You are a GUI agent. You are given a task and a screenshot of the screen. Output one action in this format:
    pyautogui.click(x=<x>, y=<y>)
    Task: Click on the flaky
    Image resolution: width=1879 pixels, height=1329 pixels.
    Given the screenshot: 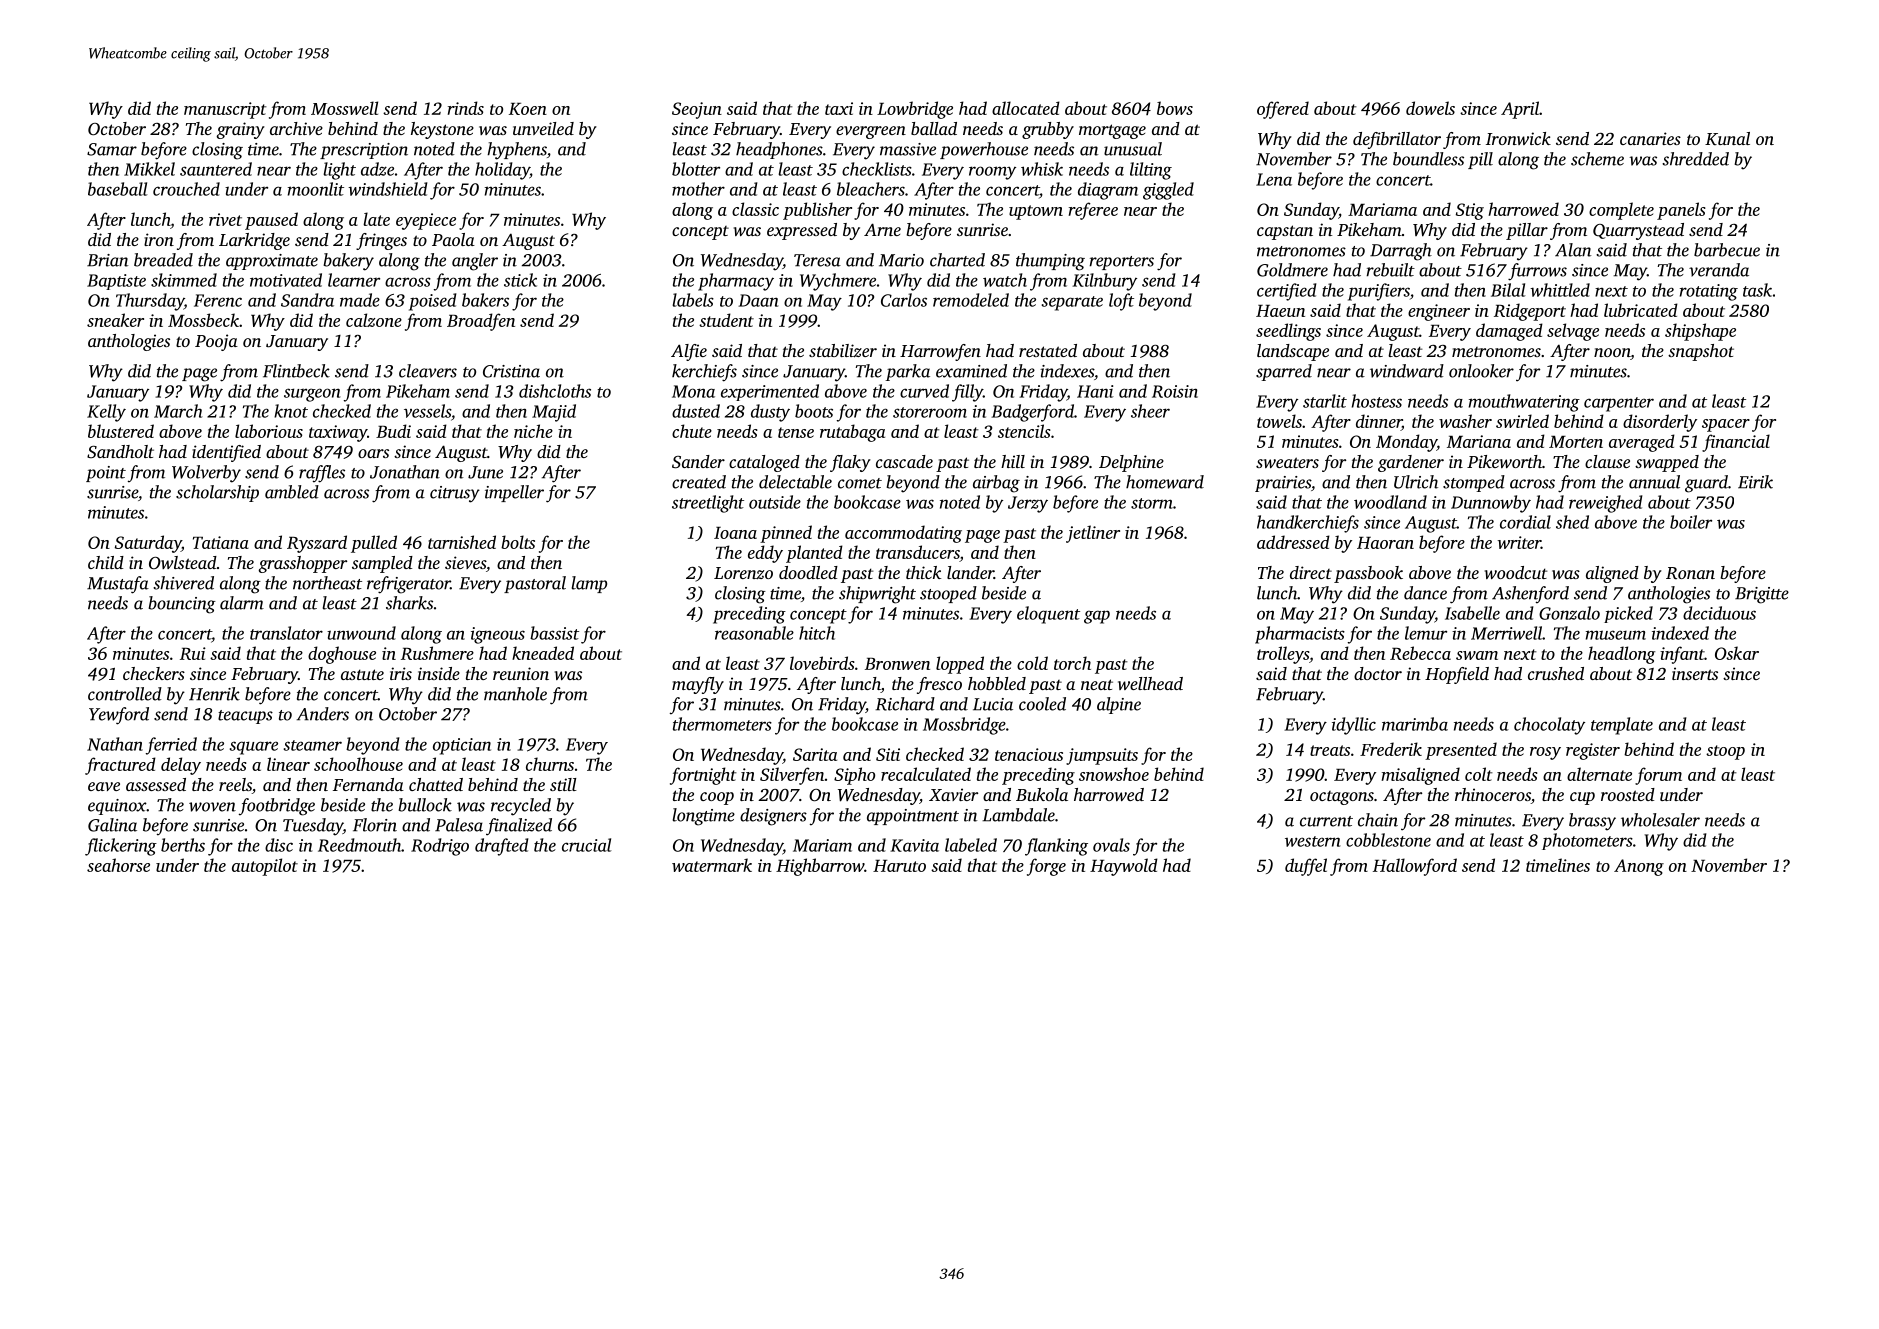 What is the action you would take?
    pyautogui.click(x=850, y=463)
